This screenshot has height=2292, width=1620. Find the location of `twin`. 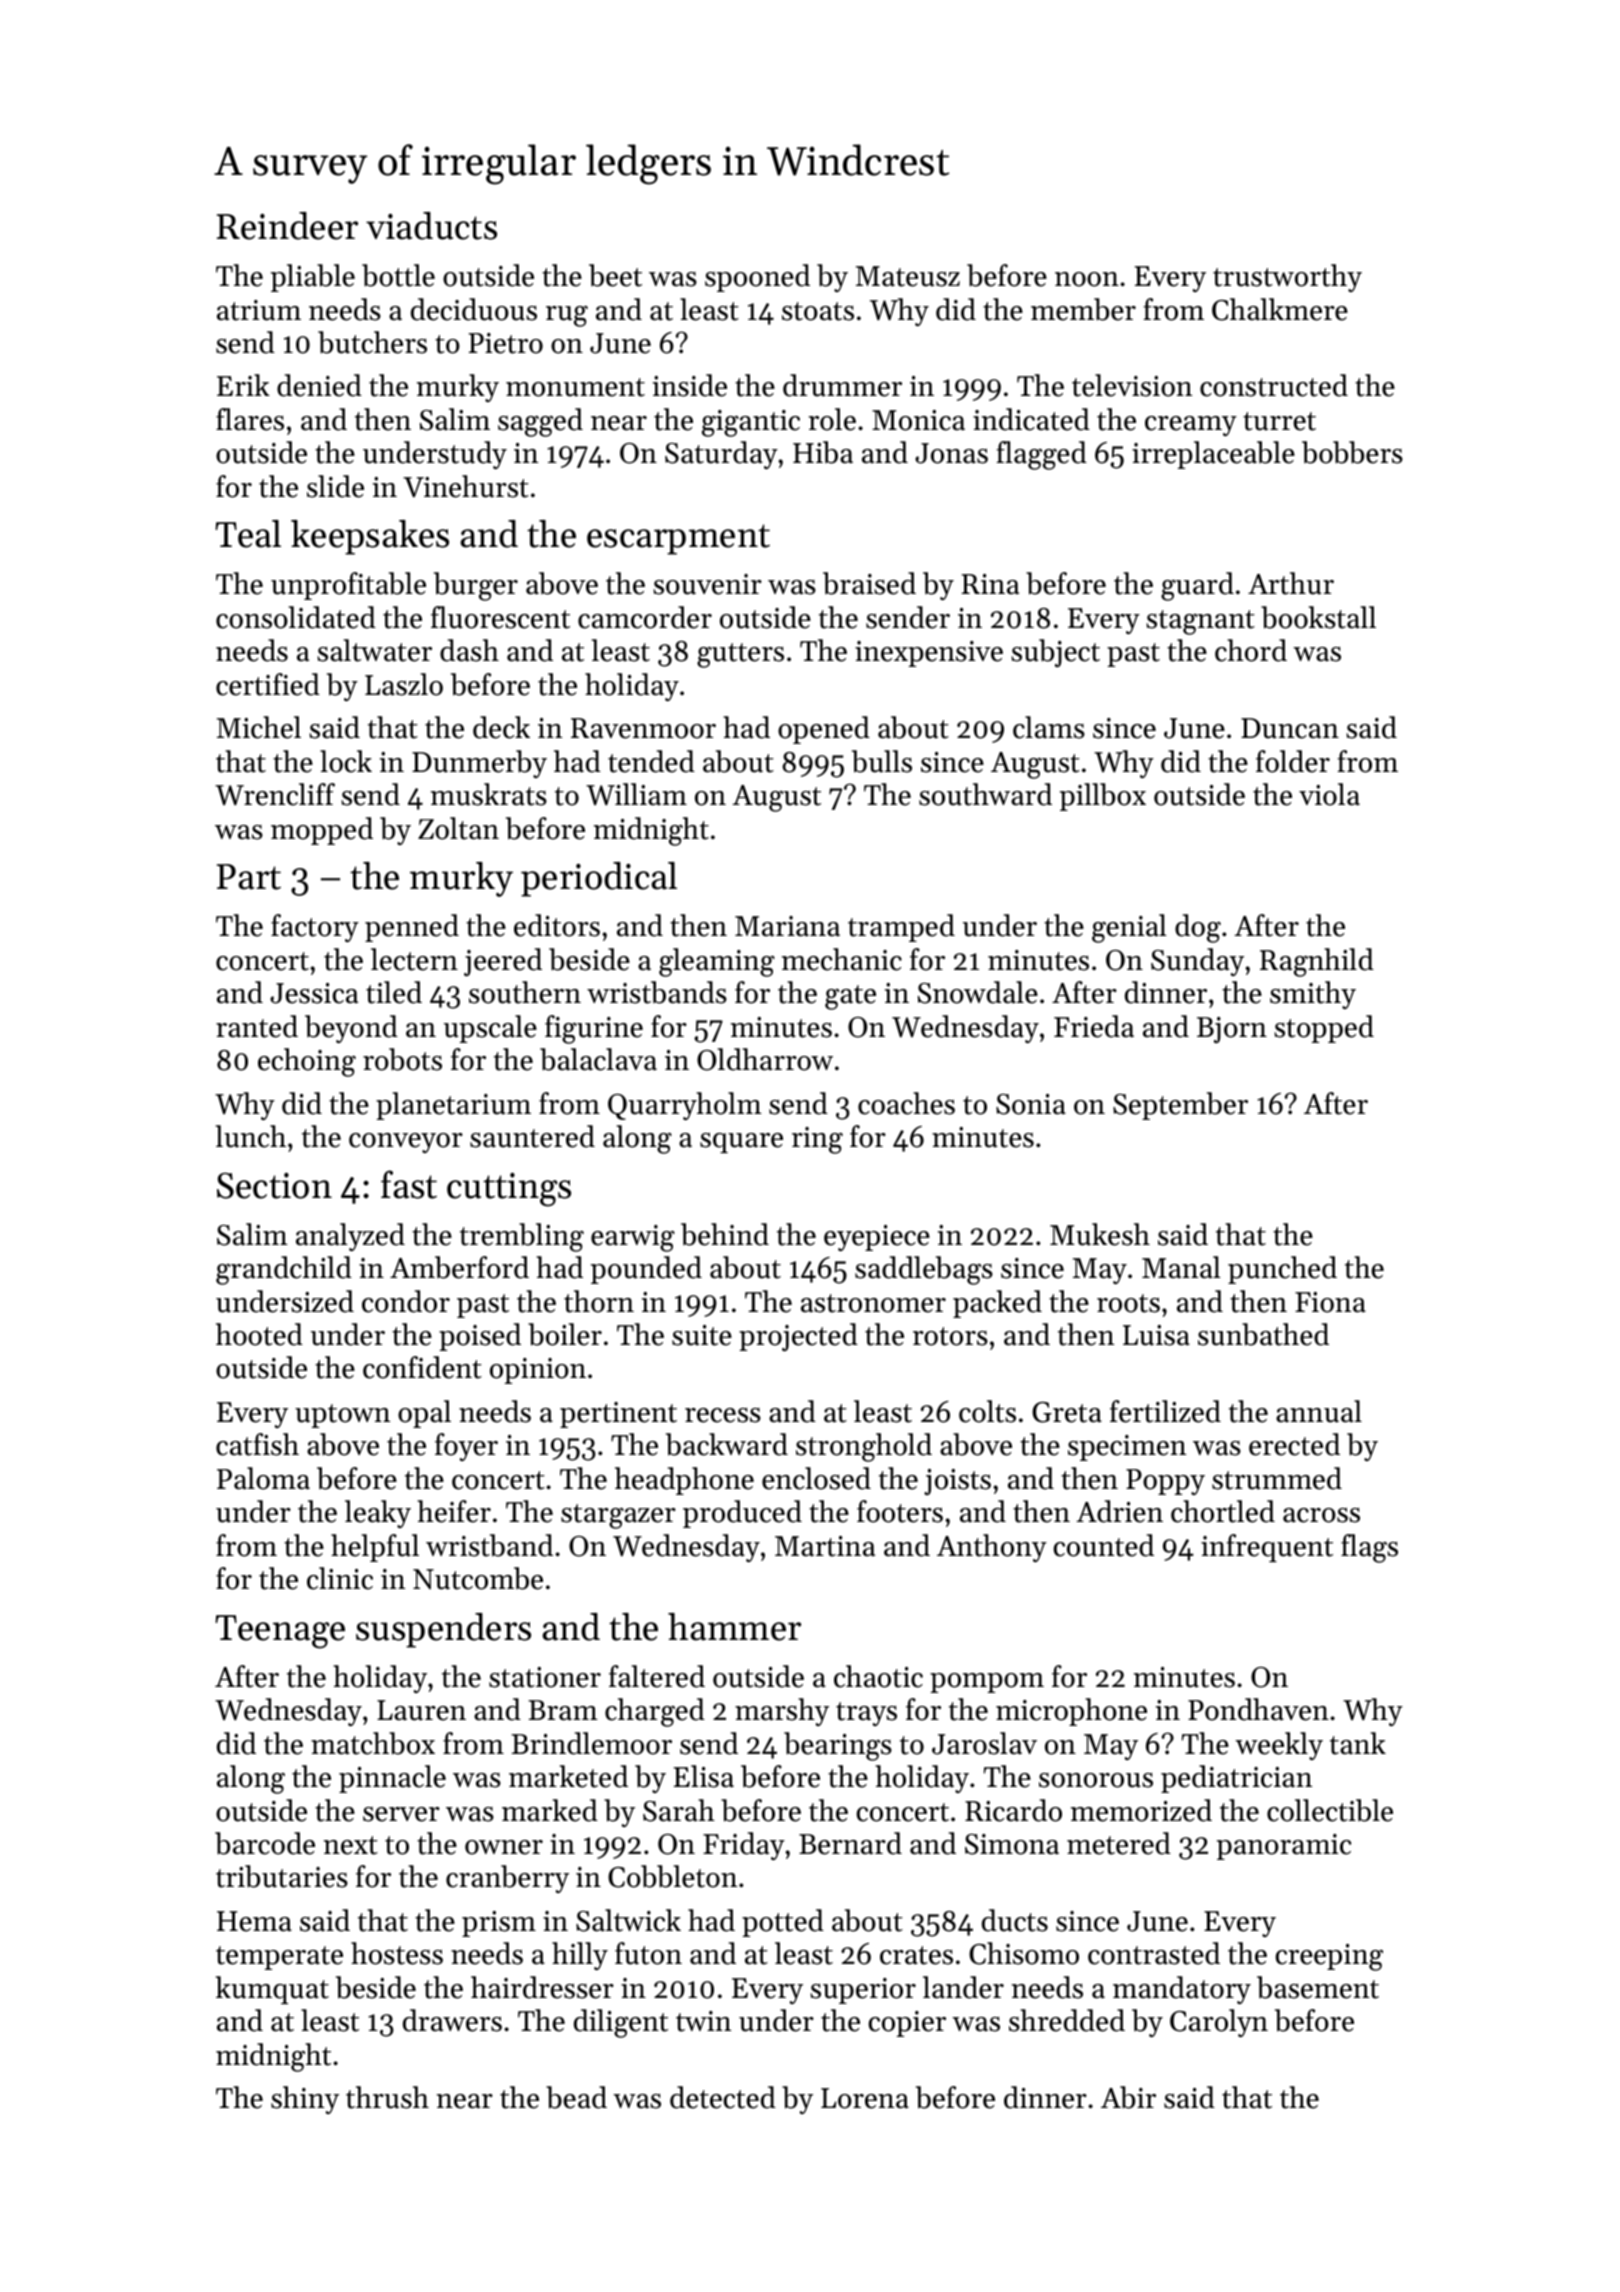

twin is located at coordinates (703, 2021).
